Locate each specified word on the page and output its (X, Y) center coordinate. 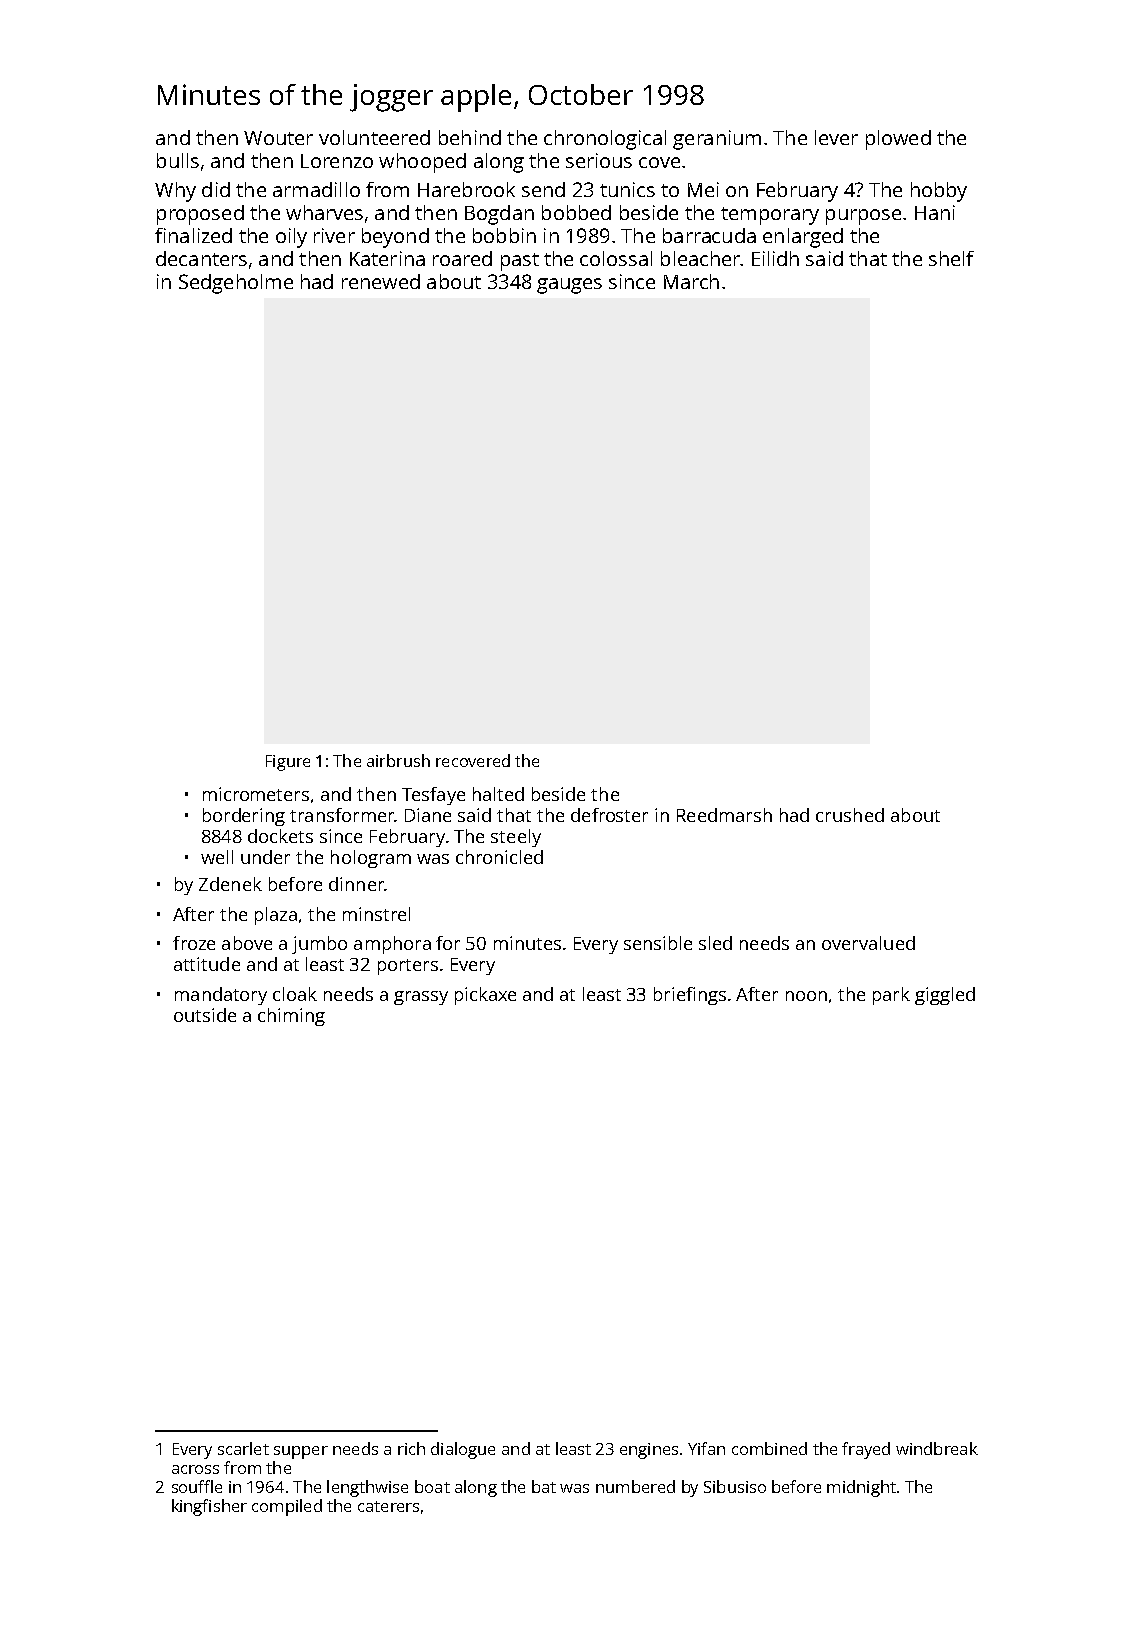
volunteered (374, 137)
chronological (605, 140)
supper (301, 1452)
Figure (288, 763)
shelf (951, 258)
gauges (569, 286)
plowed (898, 140)
